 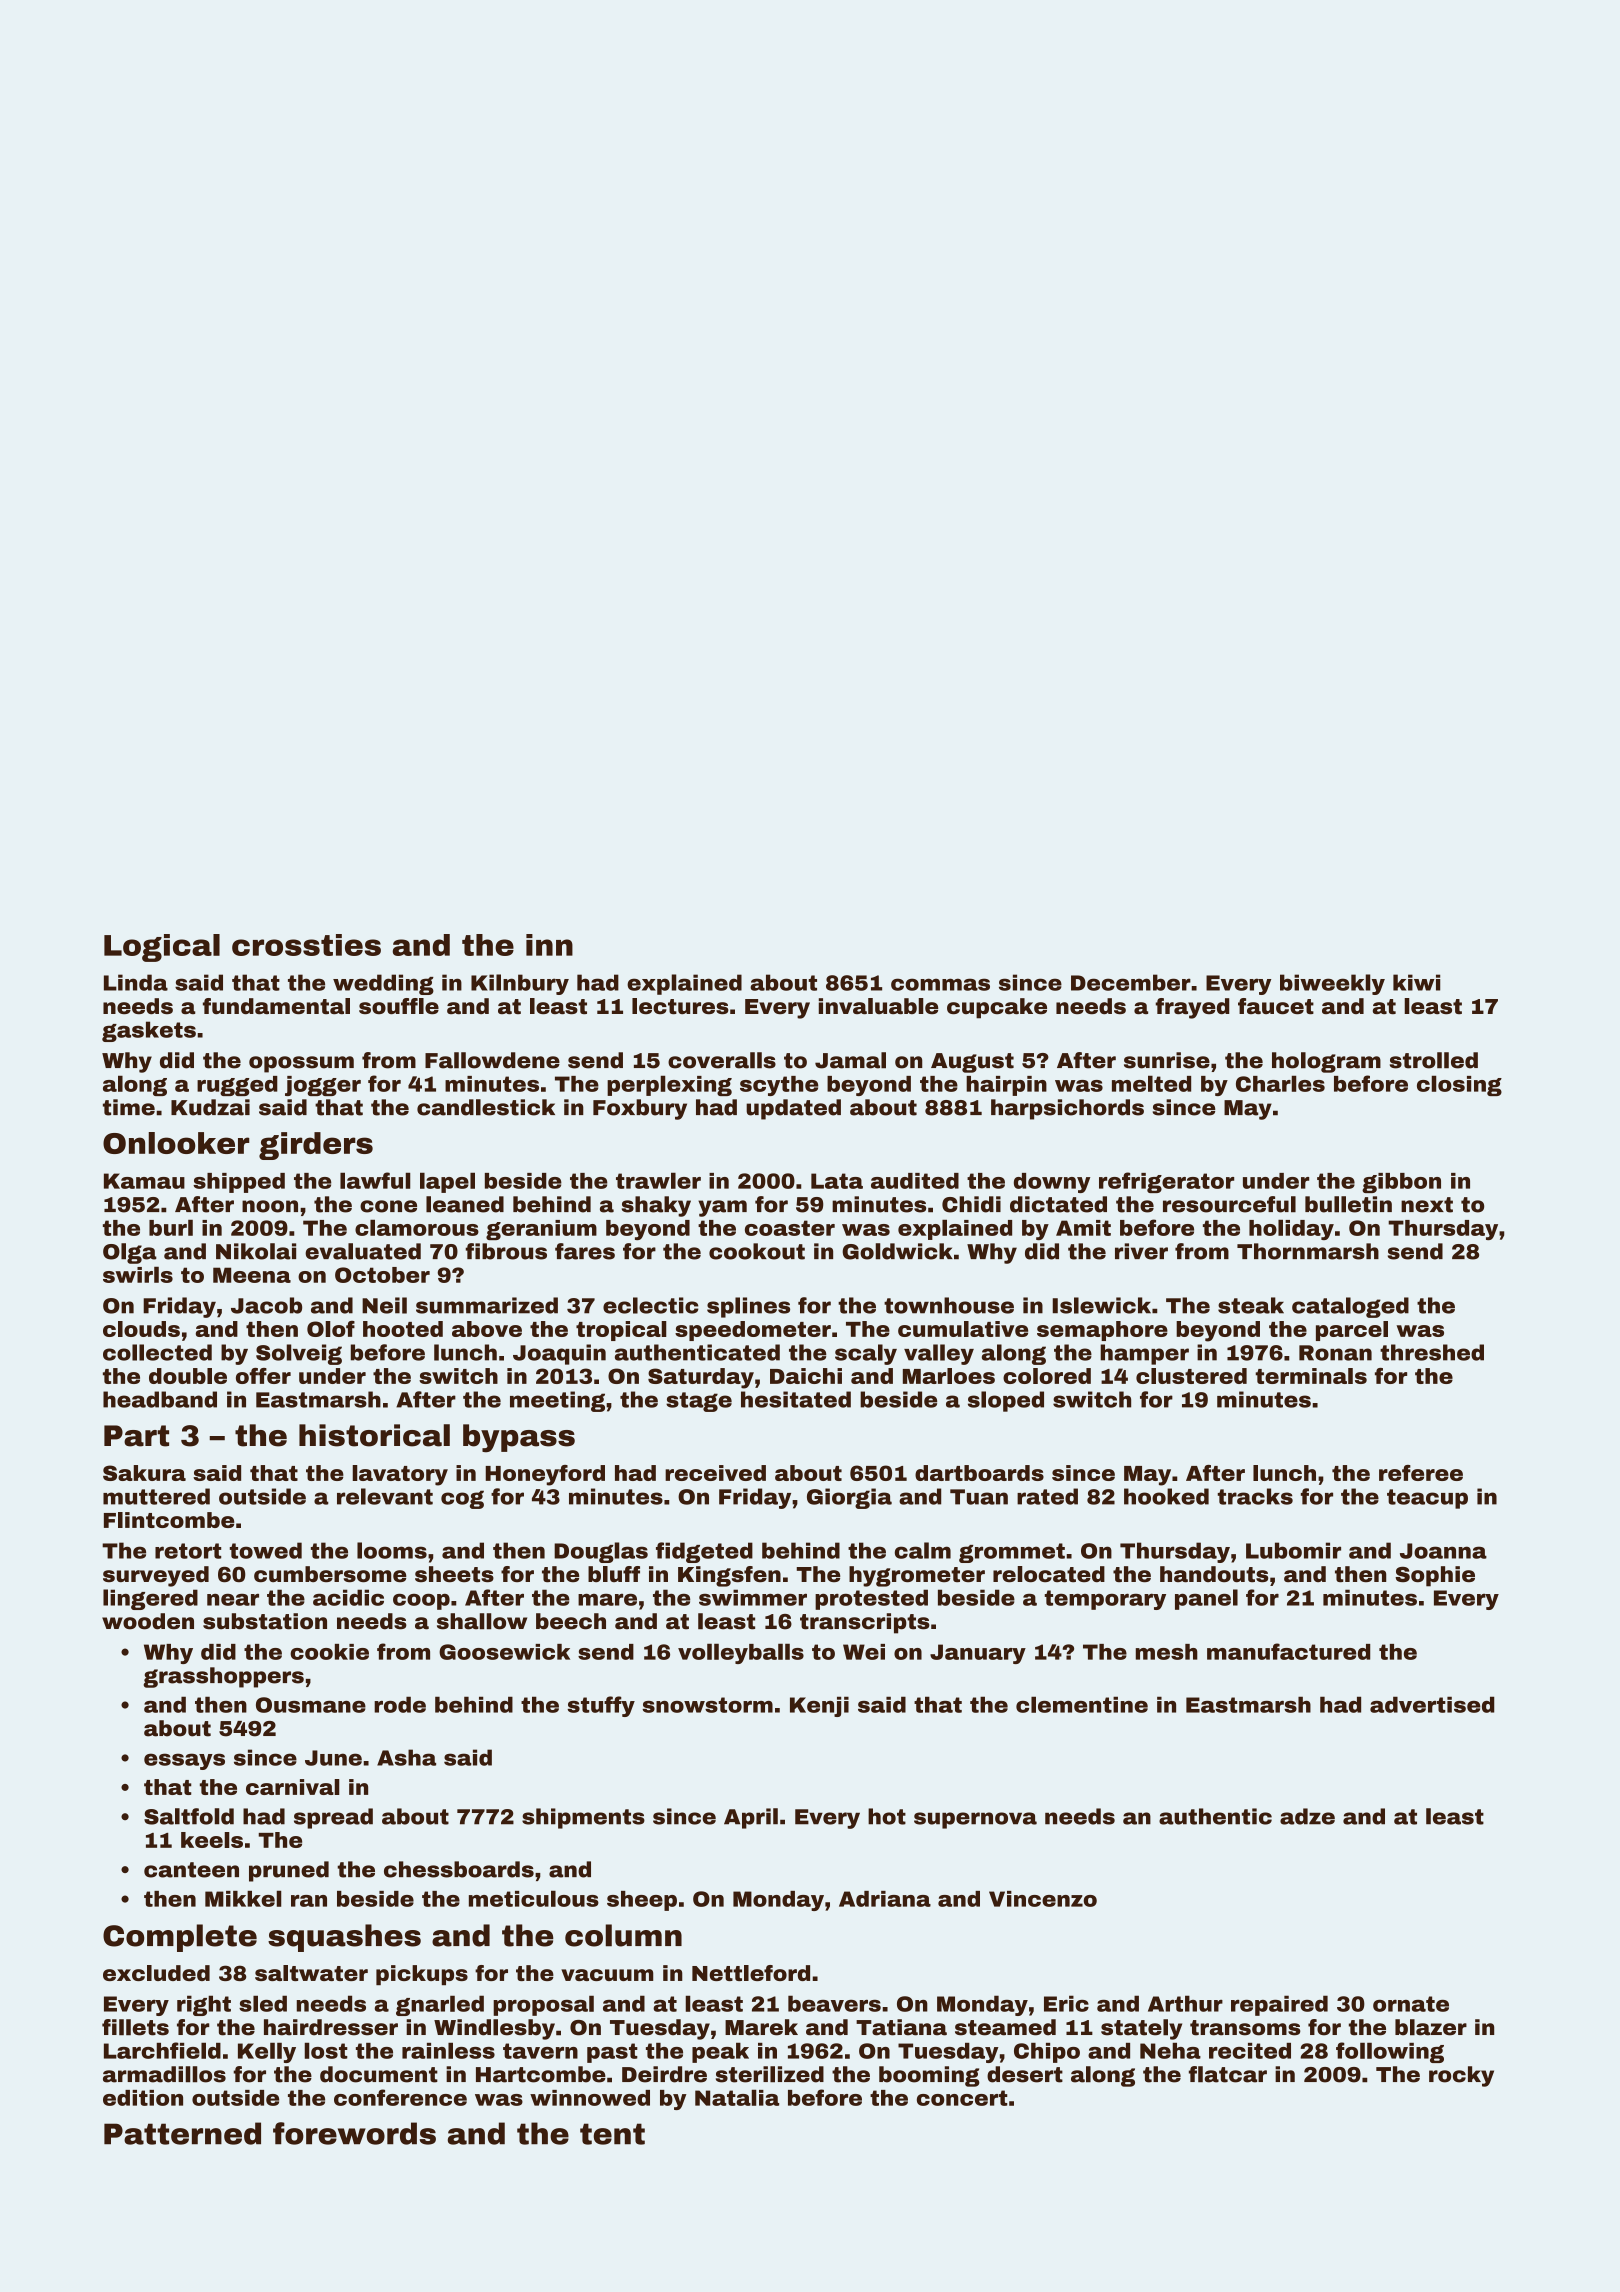 I want to click on kiwi, so click(x=1416, y=982).
